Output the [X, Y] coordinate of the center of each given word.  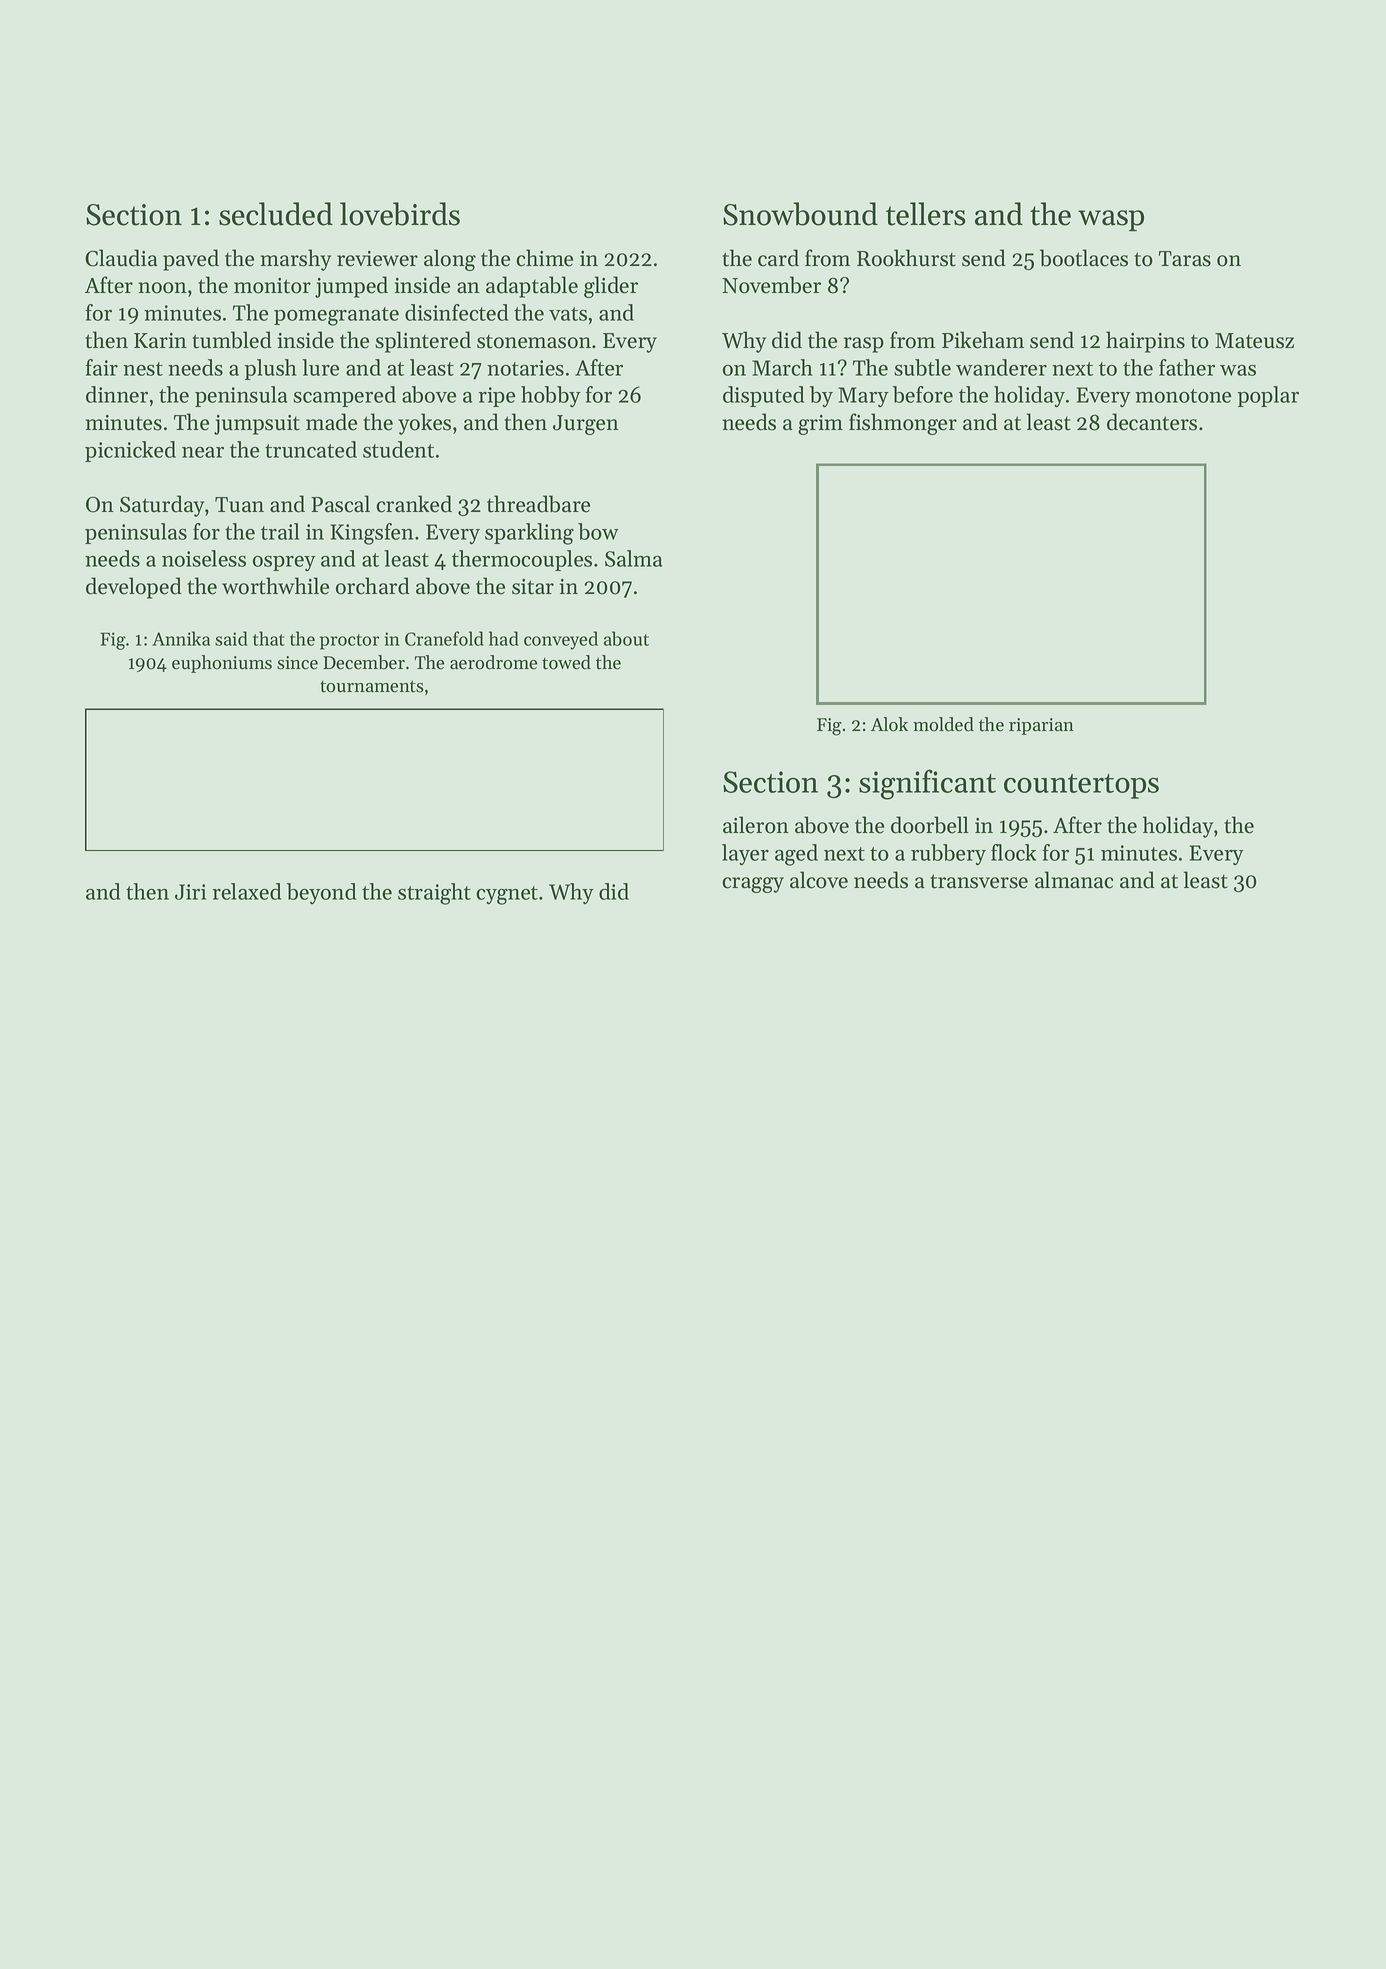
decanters [1152, 422]
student [398, 449]
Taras [1185, 259]
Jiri [190, 892]
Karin [160, 340]
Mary [863, 397]
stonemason [534, 341]
